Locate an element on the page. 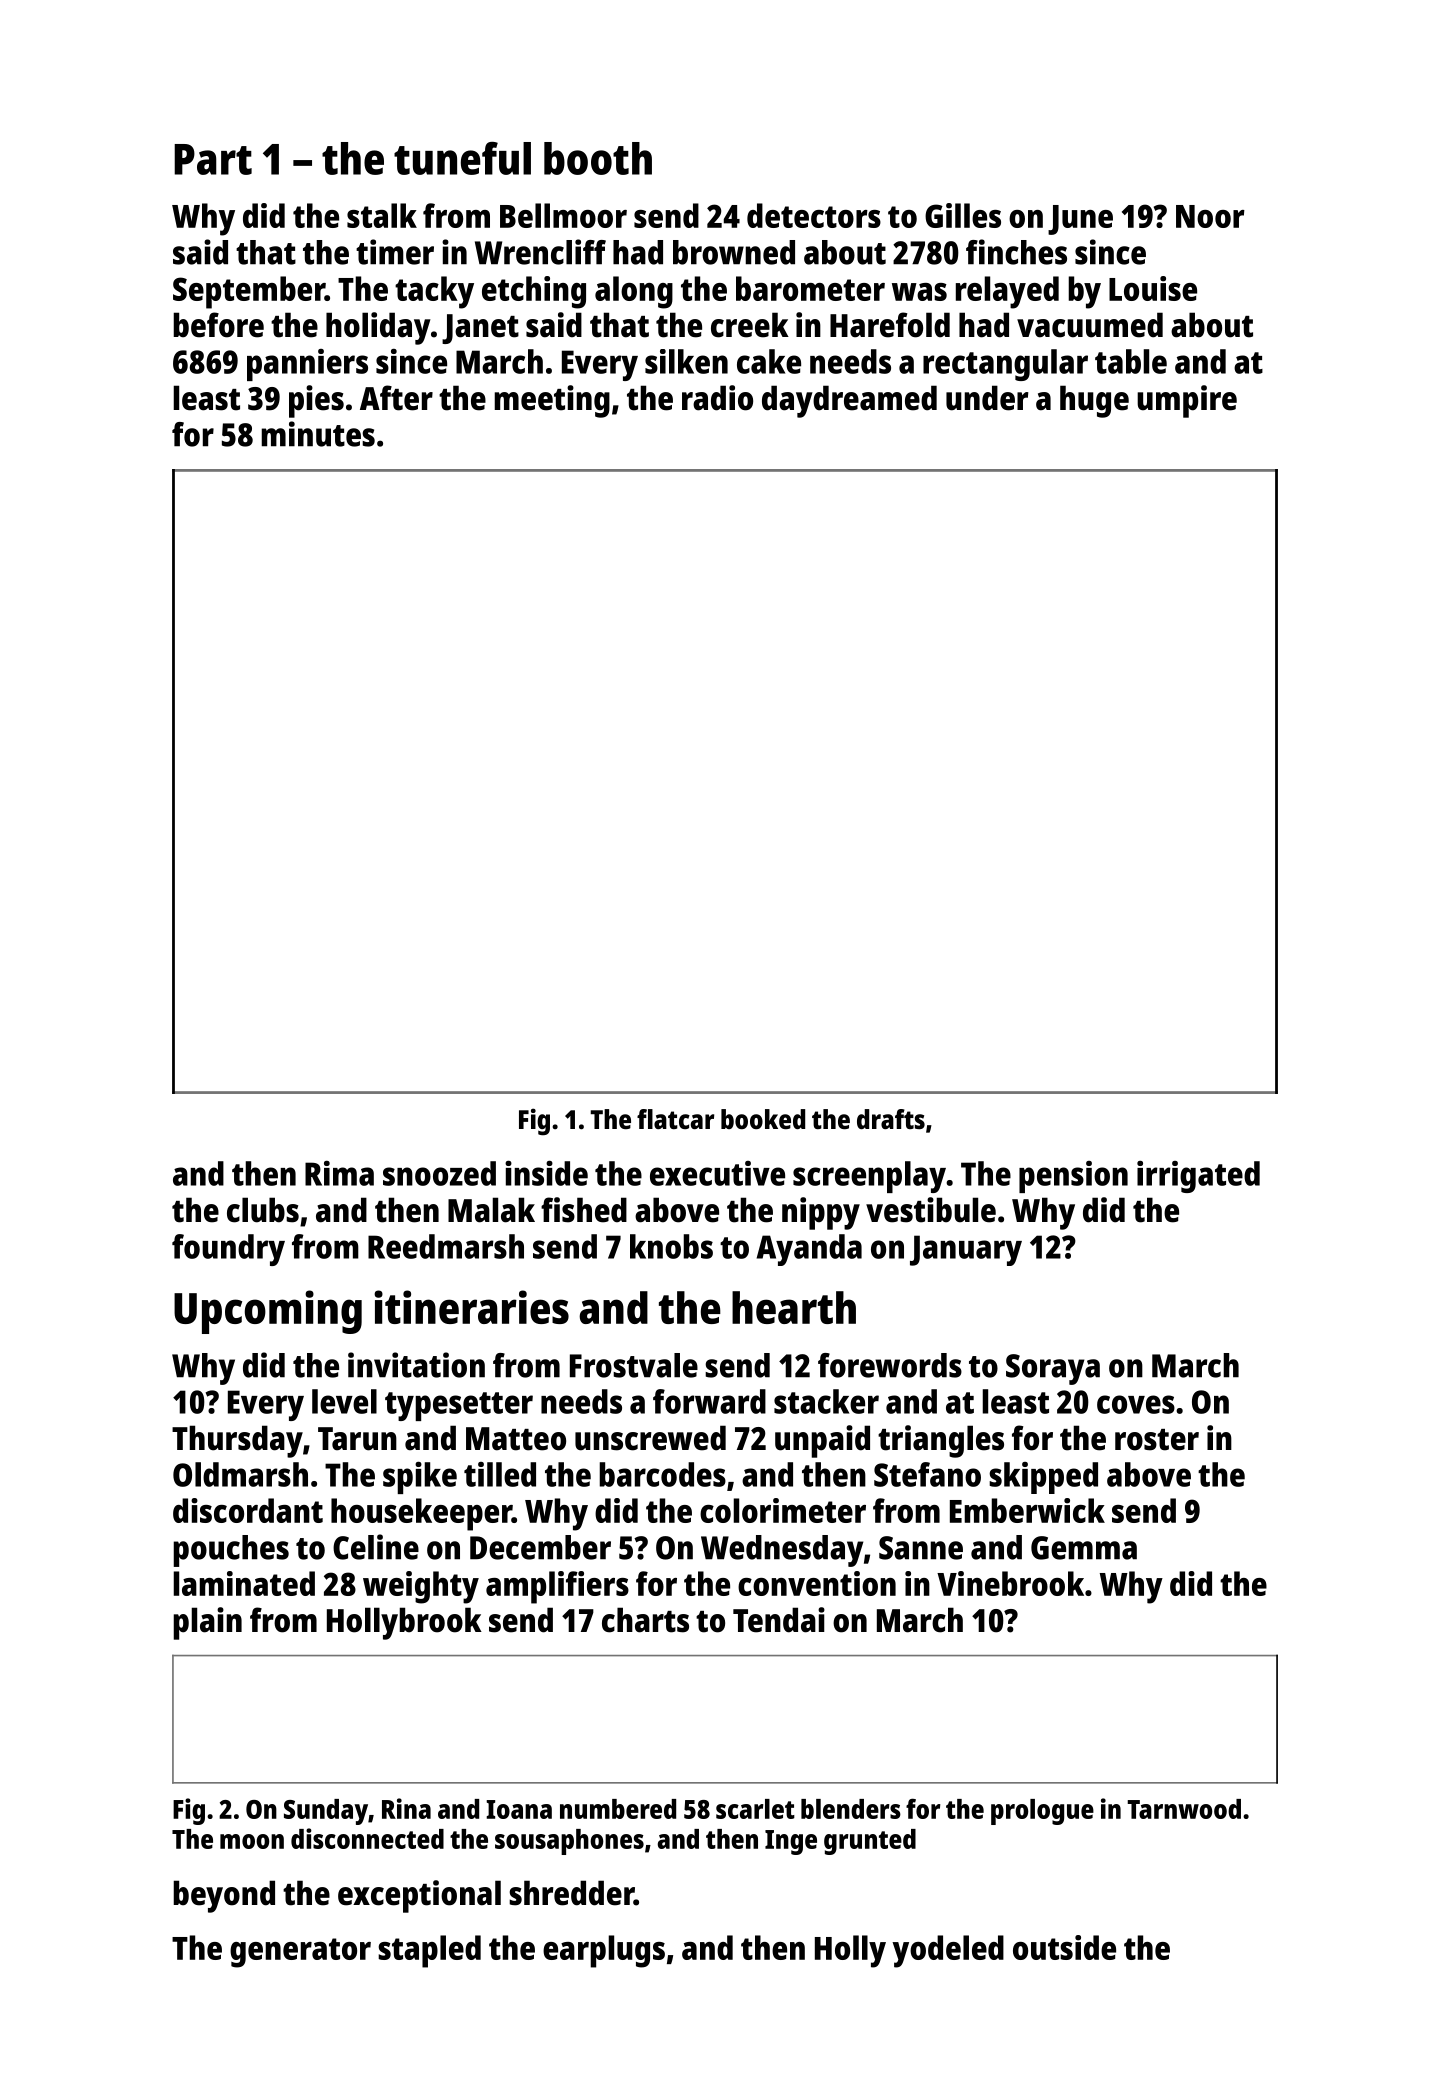 The width and height of the document is (1450, 2100). fished is located at coordinates (584, 1210).
